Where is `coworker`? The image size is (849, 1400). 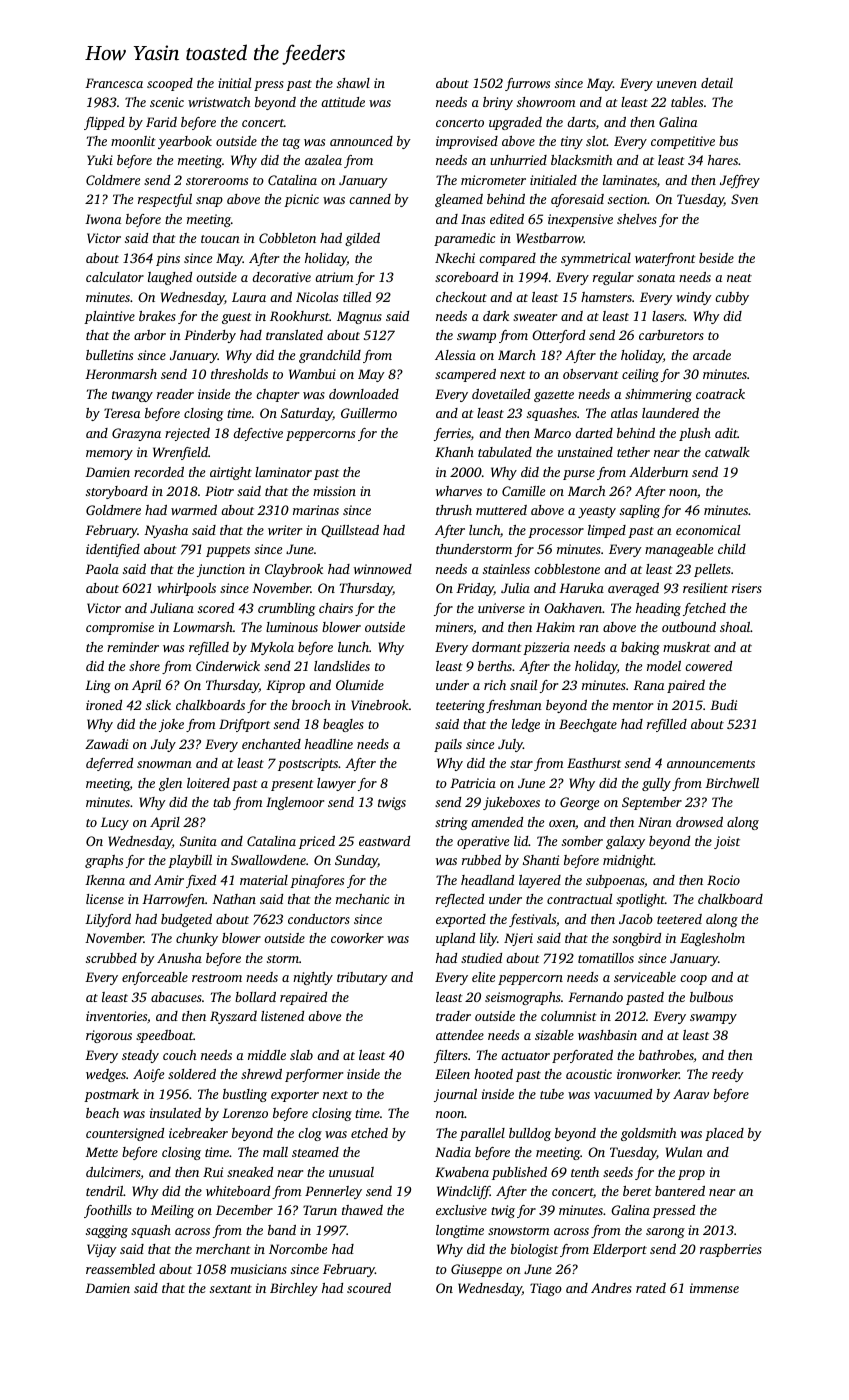 coworker is located at coordinates (357, 938).
